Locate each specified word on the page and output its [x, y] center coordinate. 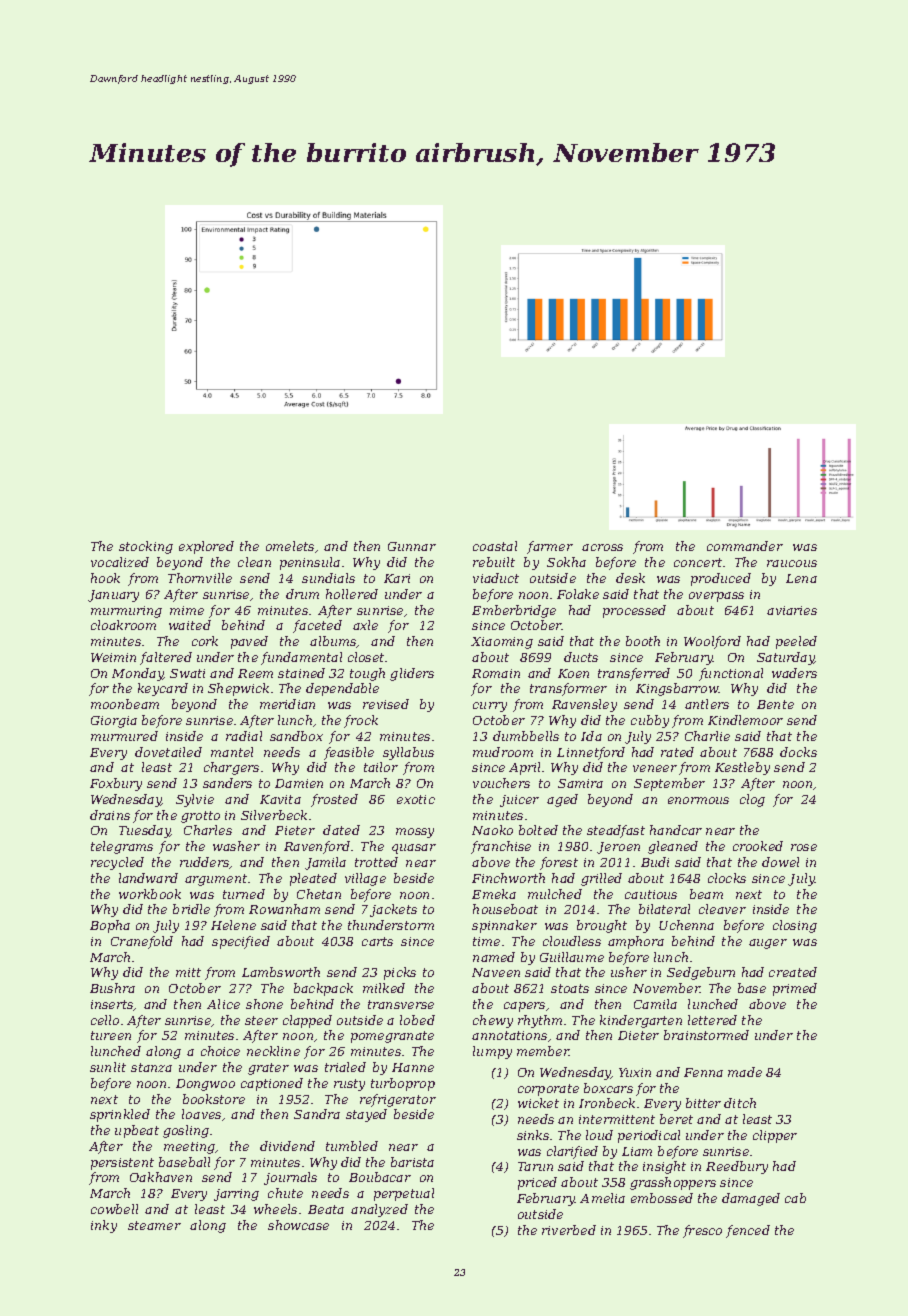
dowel [780, 862]
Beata [326, 1209]
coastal [495, 546]
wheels [275, 1209]
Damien [299, 783]
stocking [146, 547]
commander [745, 546]
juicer [519, 801]
